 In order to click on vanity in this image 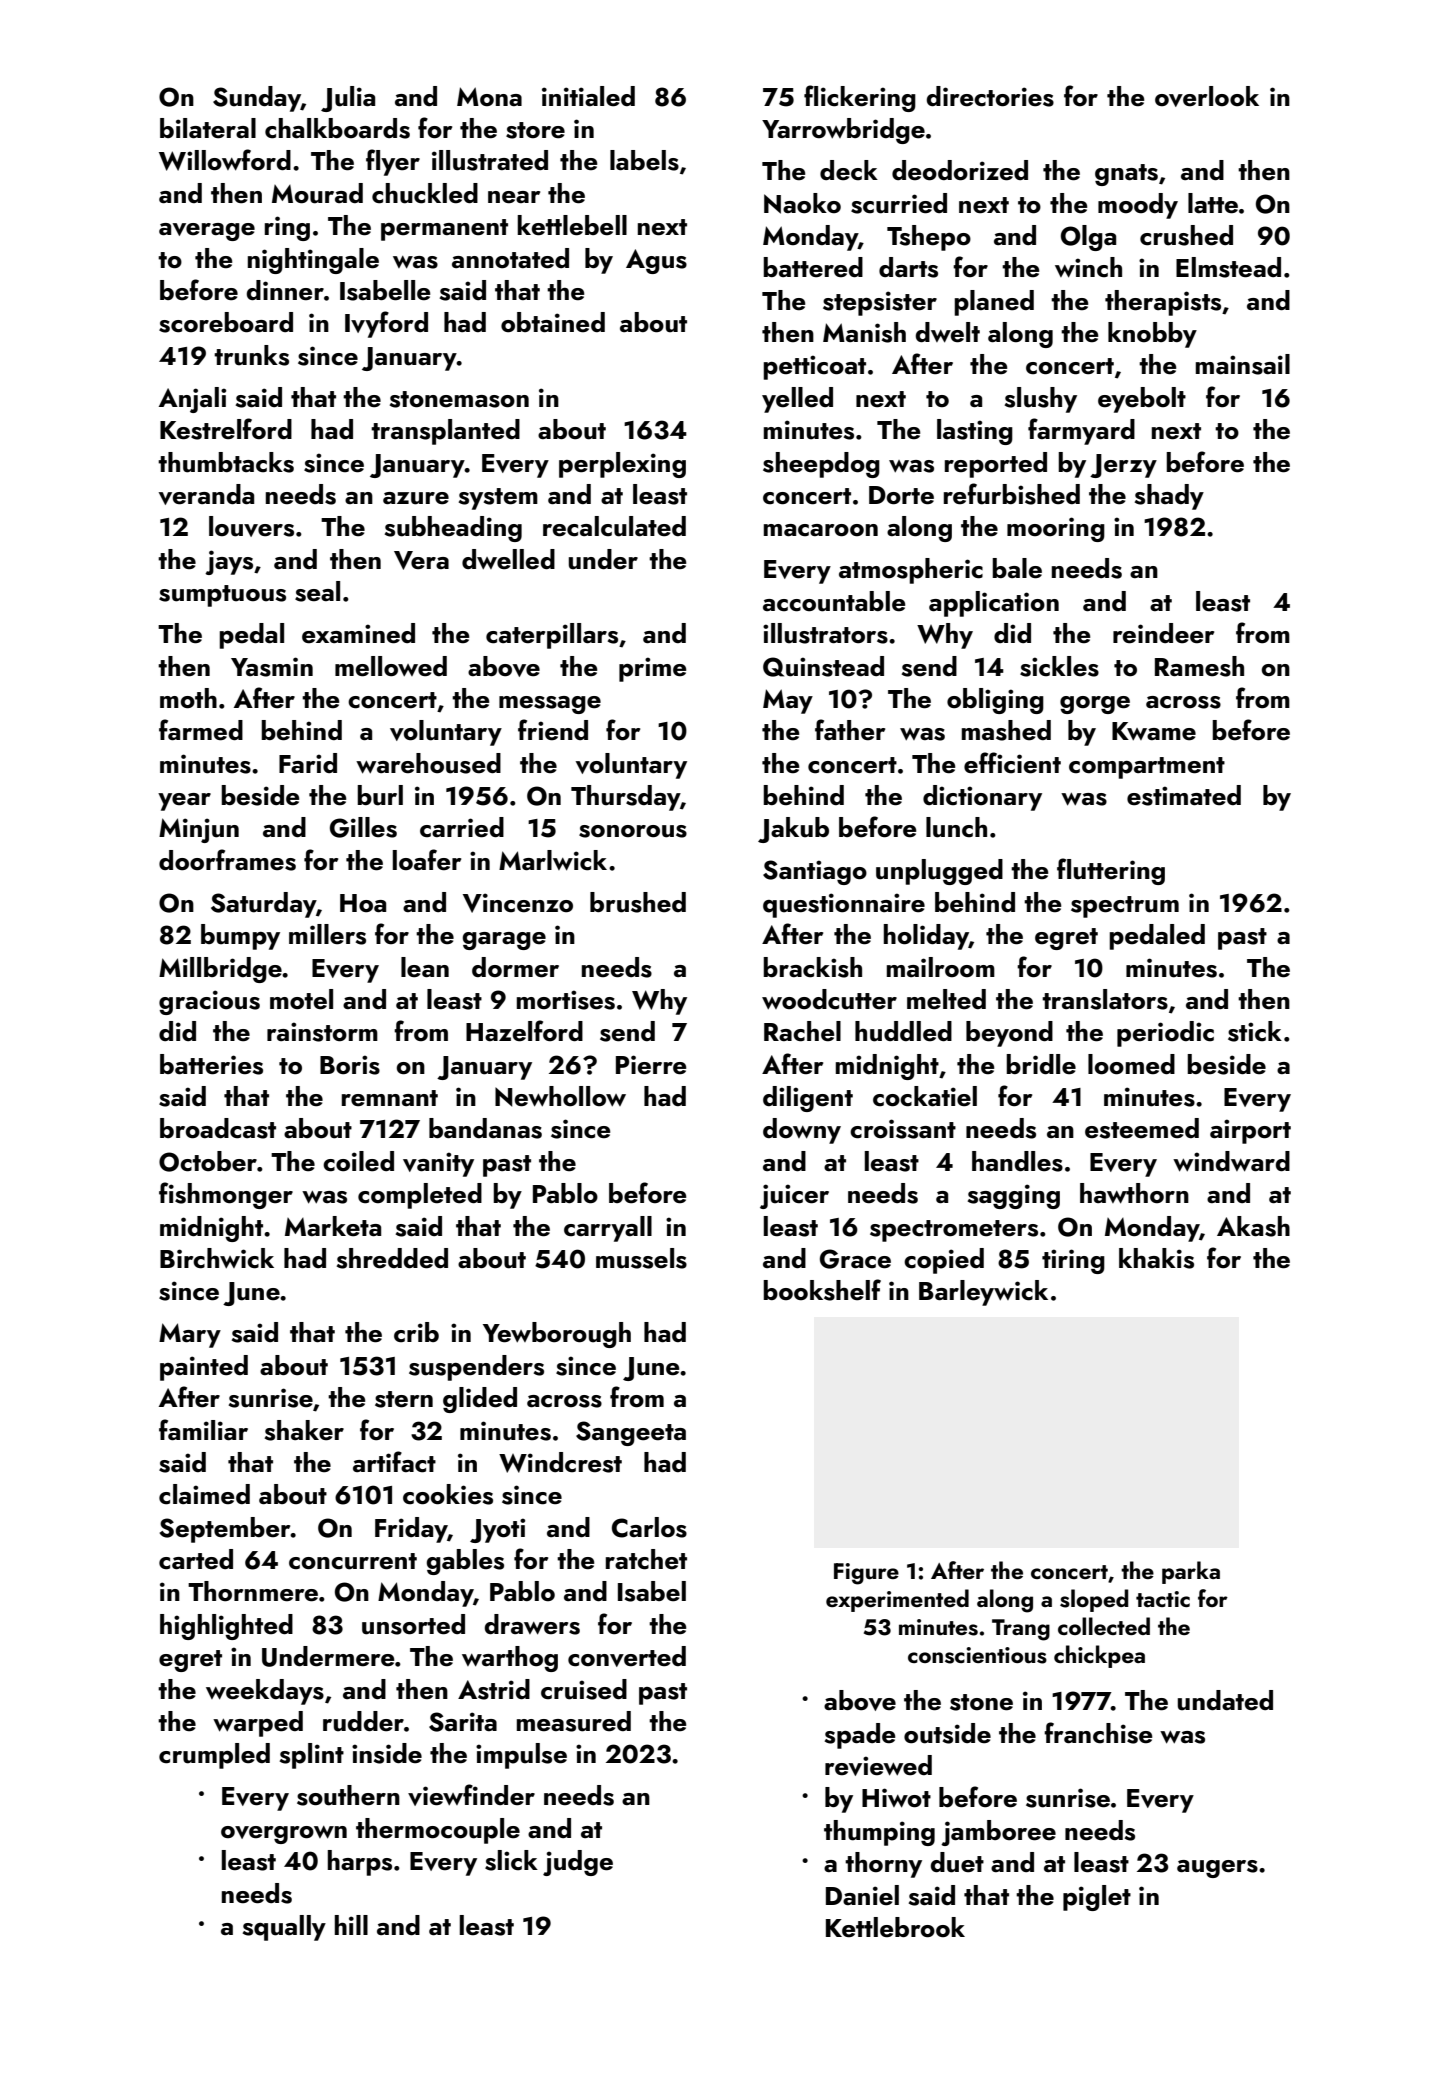, I will do `click(438, 1164)`.
